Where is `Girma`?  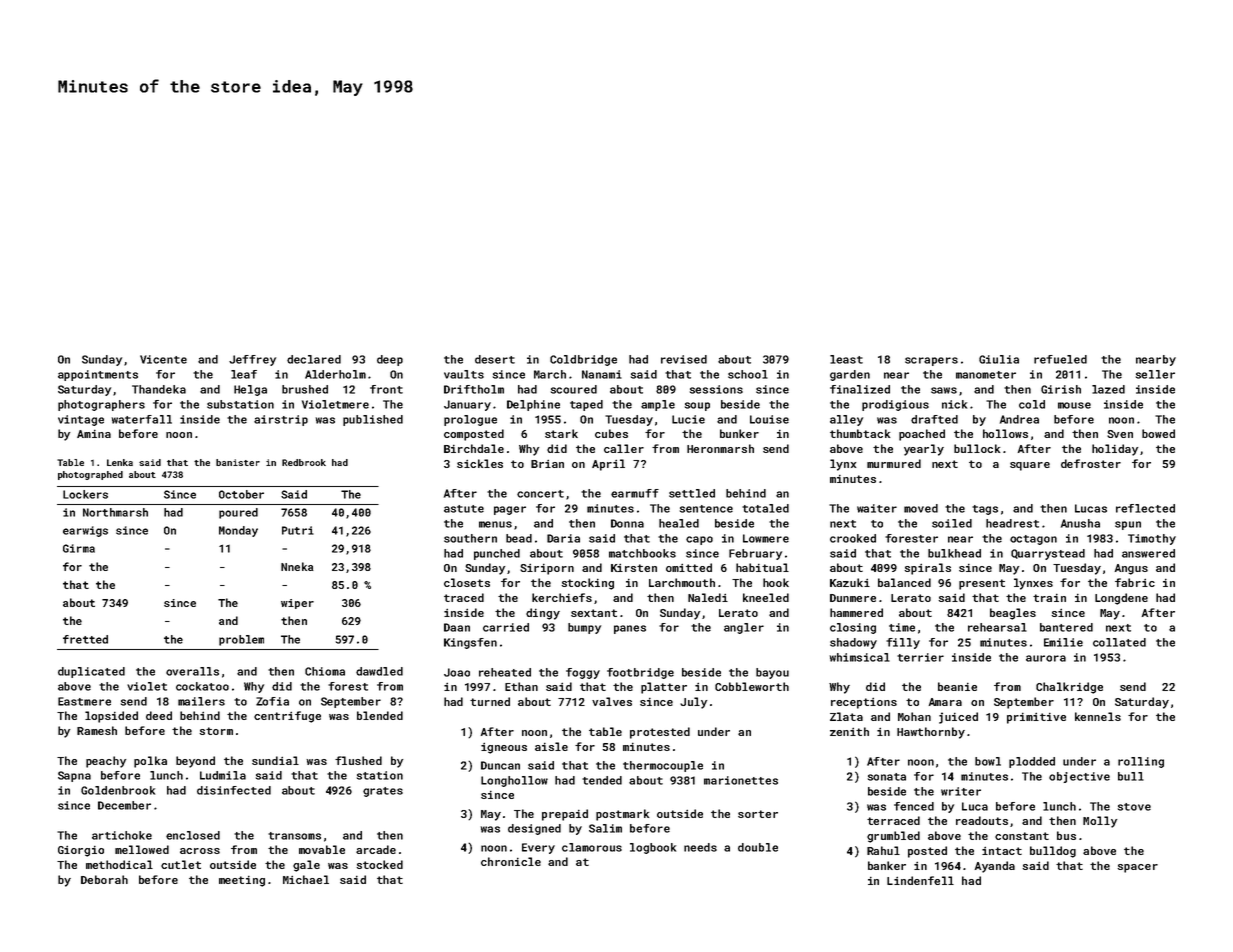 Girma is located at coordinates (79, 548).
